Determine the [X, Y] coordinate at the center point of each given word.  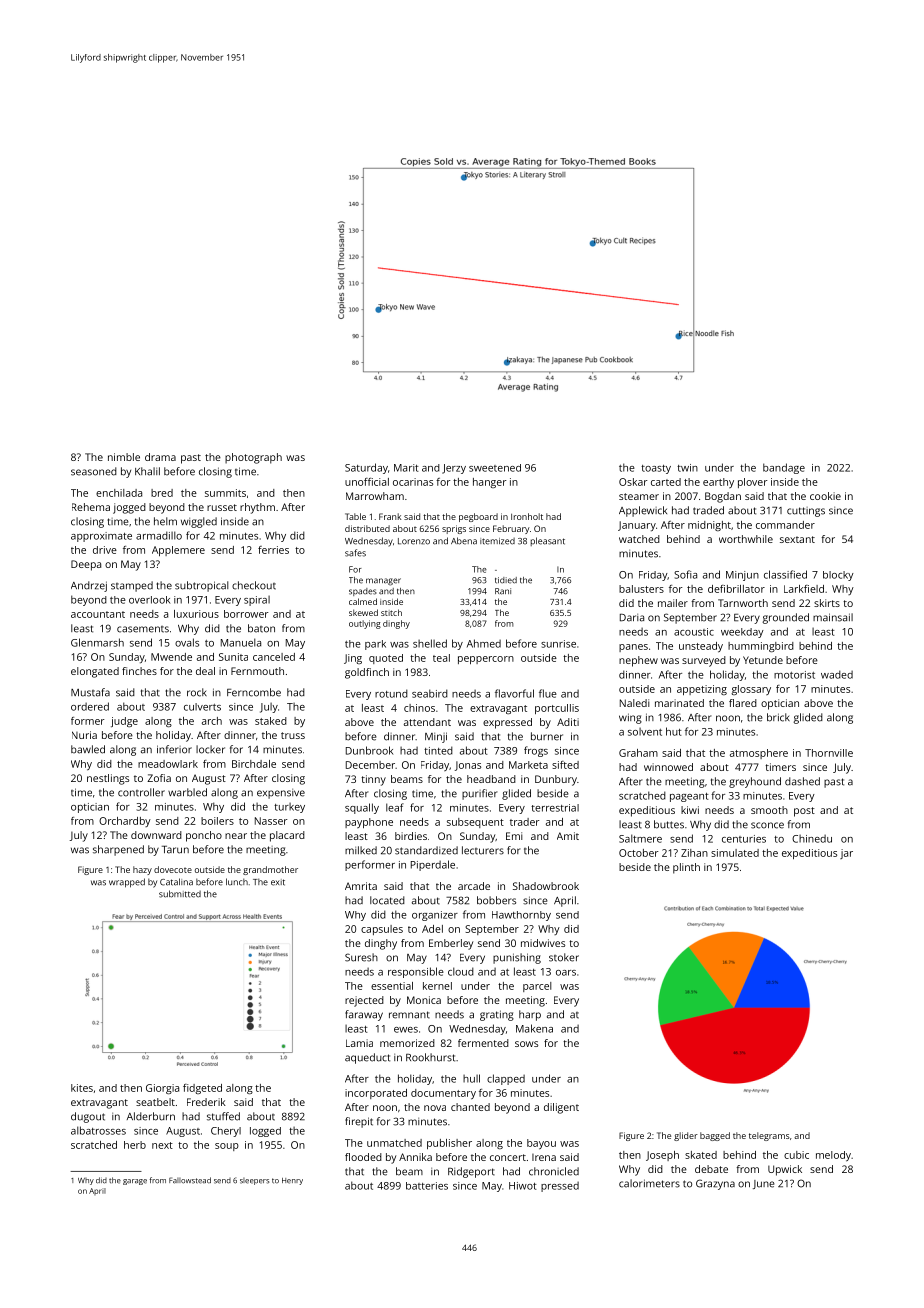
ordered [90, 706]
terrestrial [555, 808]
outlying [365, 624]
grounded [785, 618]
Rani [503, 591]
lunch [237, 882]
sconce [767, 825]
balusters [641, 589]
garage [135, 1182]
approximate [101, 537]
